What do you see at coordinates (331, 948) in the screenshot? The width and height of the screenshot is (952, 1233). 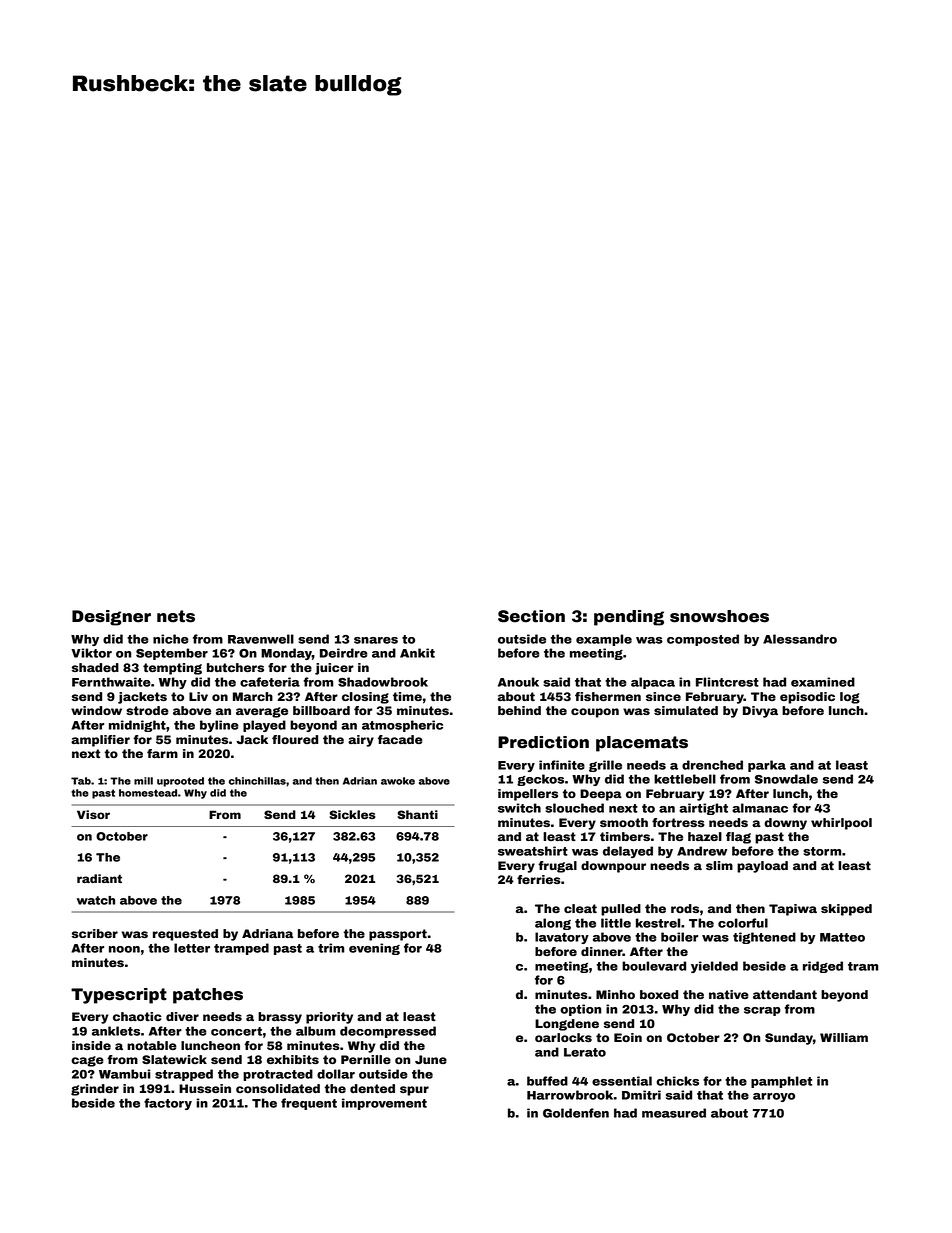 I see `trim` at bounding box center [331, 948].
